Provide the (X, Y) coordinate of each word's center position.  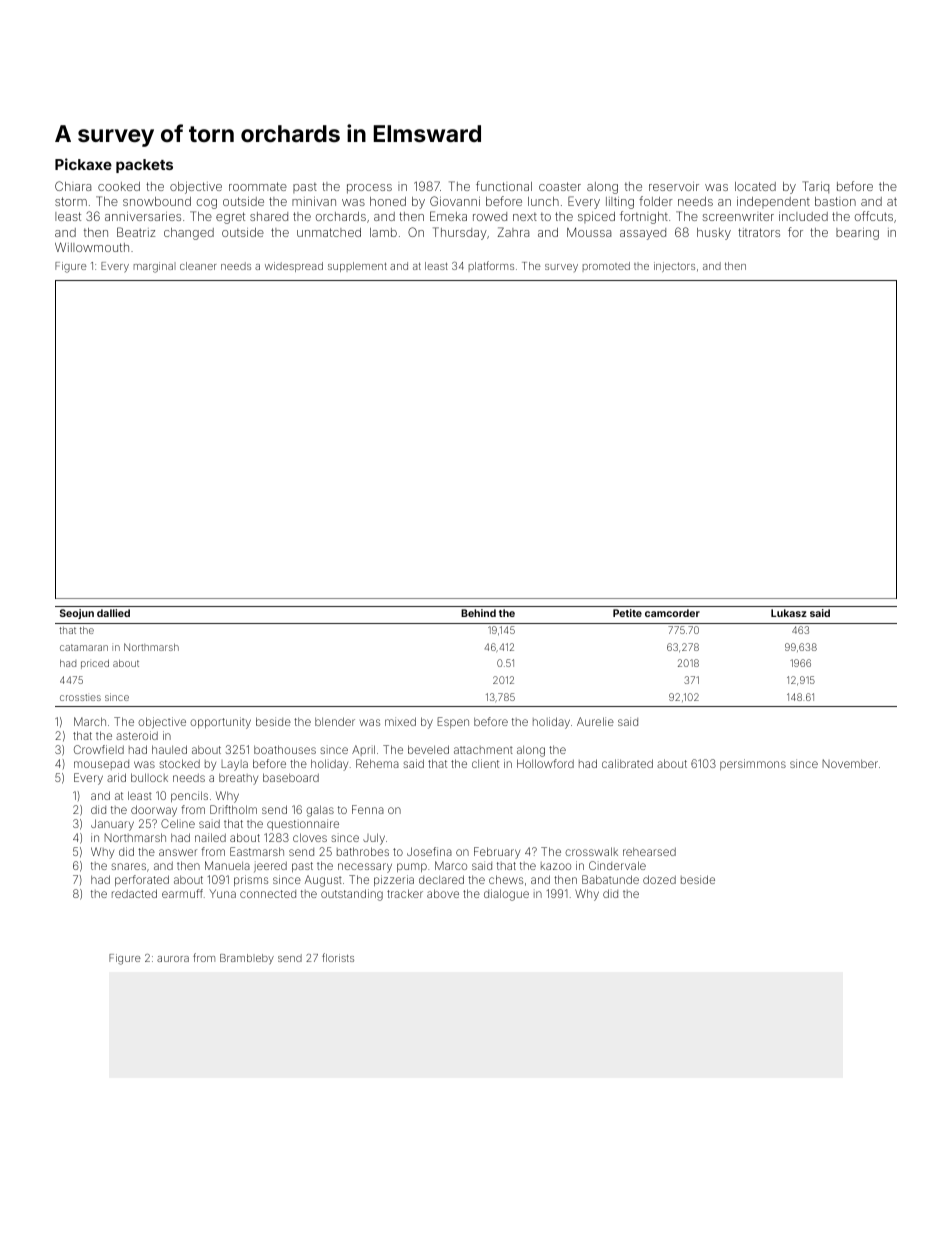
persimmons (753, 764)
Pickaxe (83, 164)
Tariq (815, 187)
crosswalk (591, 851)
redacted (134, 893)
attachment (483, 750)
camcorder (672, 613)
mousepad (101, 765)
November (850, 763)
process (369, 189)
